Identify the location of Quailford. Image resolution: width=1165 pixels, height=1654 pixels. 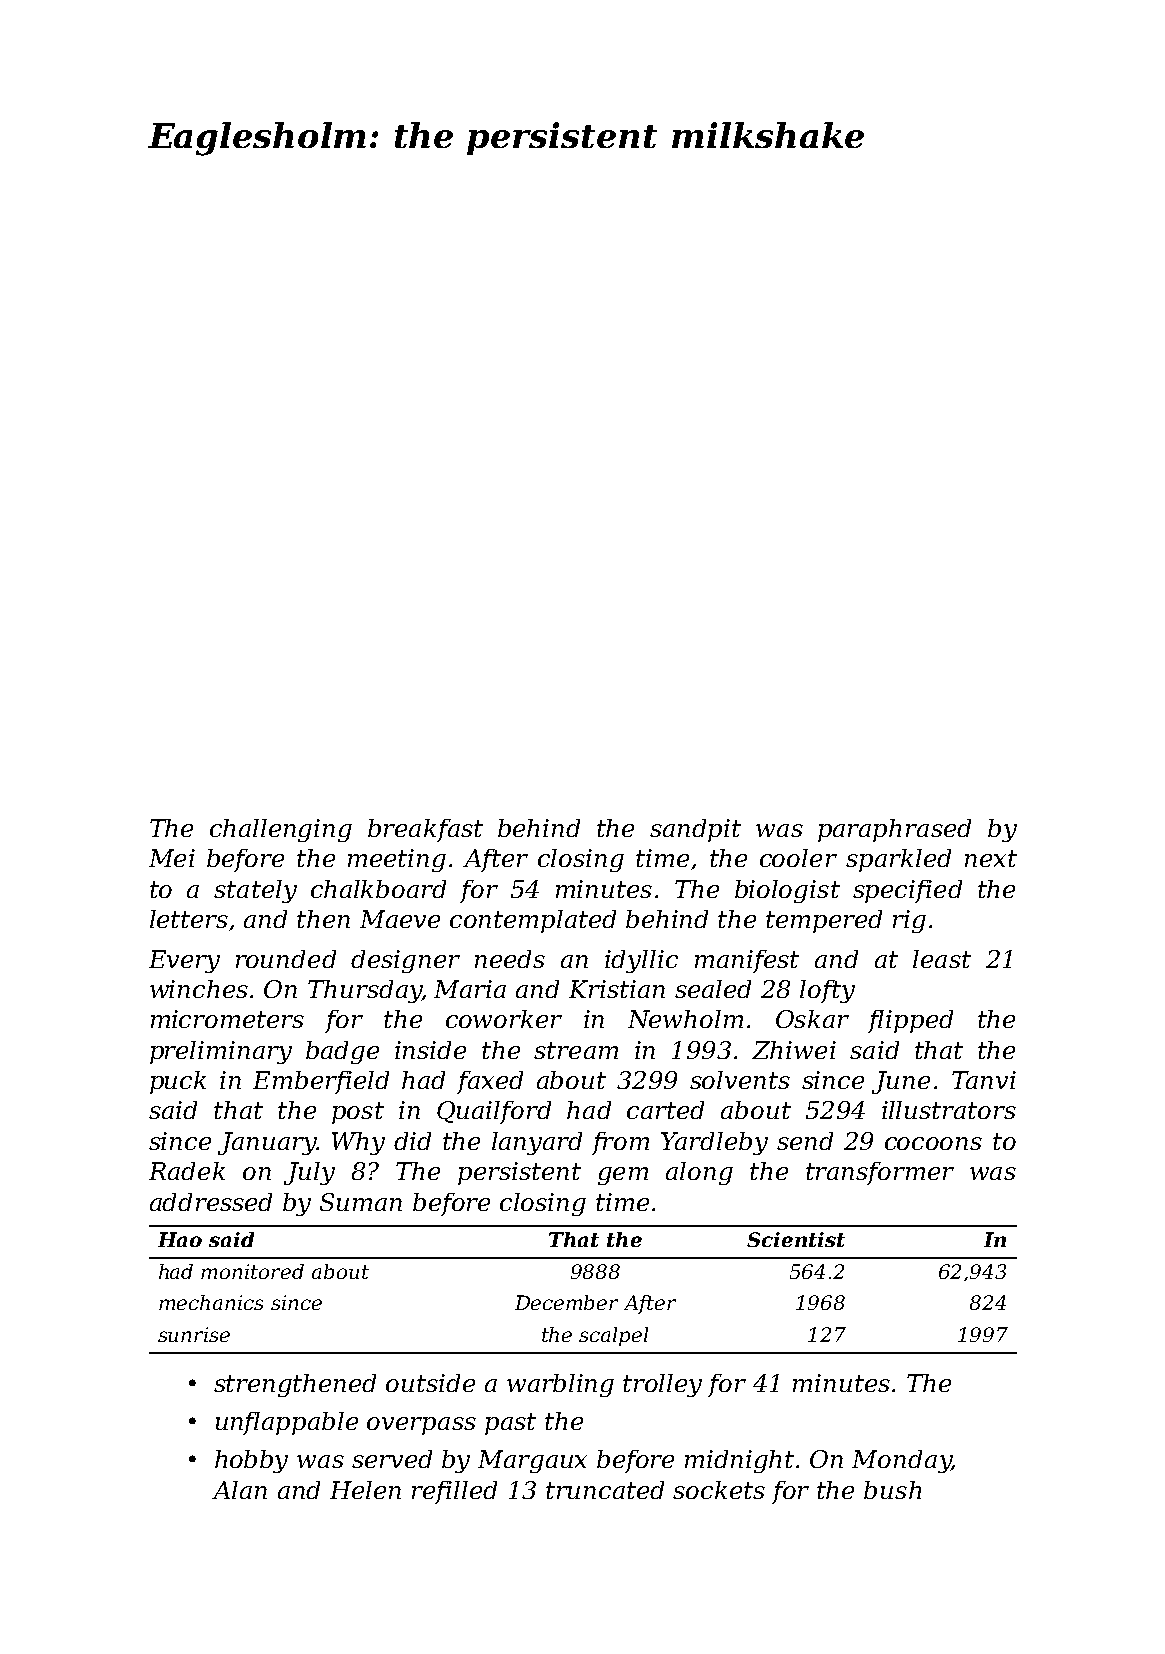
(494, 1112).
